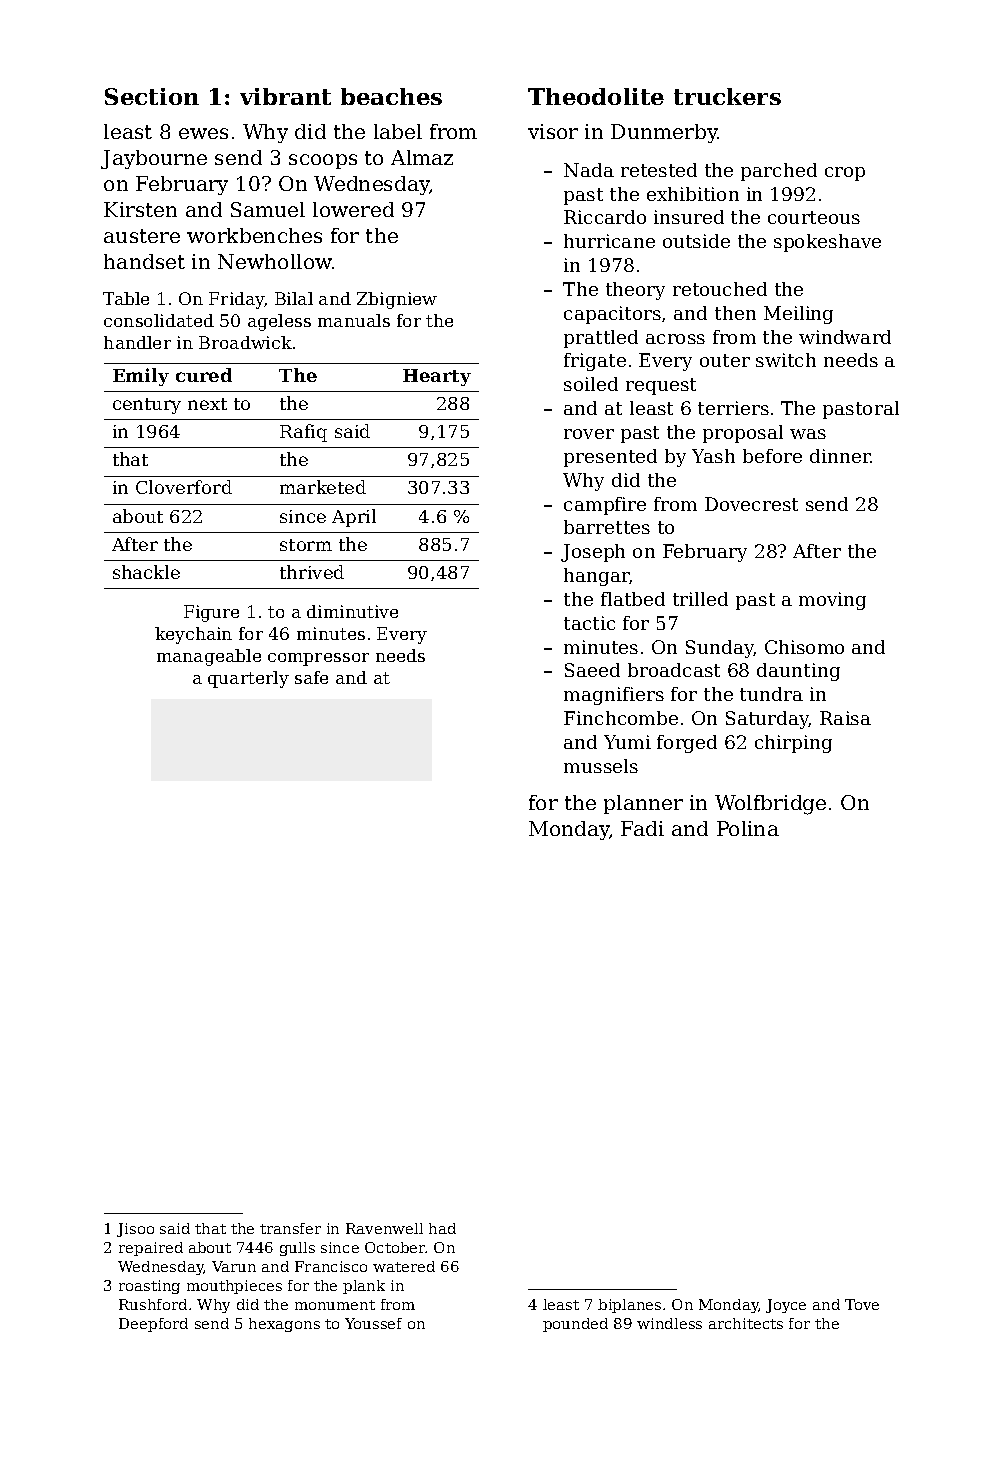 The image size is (1007, 1458). I want to click on spokeshave, so click(827, 243).
